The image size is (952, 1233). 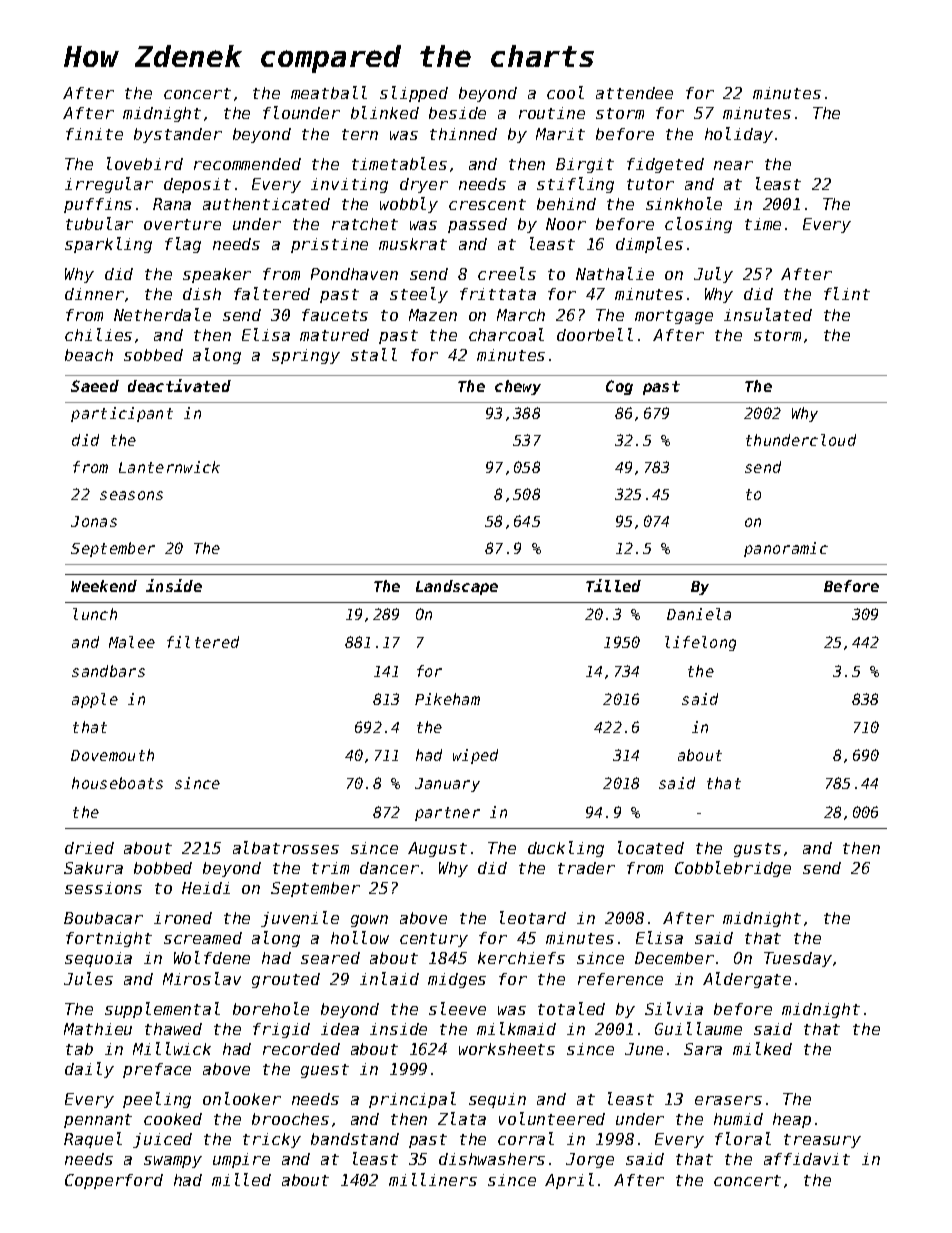 I want to click on finite, so click(x=94, y=134).
